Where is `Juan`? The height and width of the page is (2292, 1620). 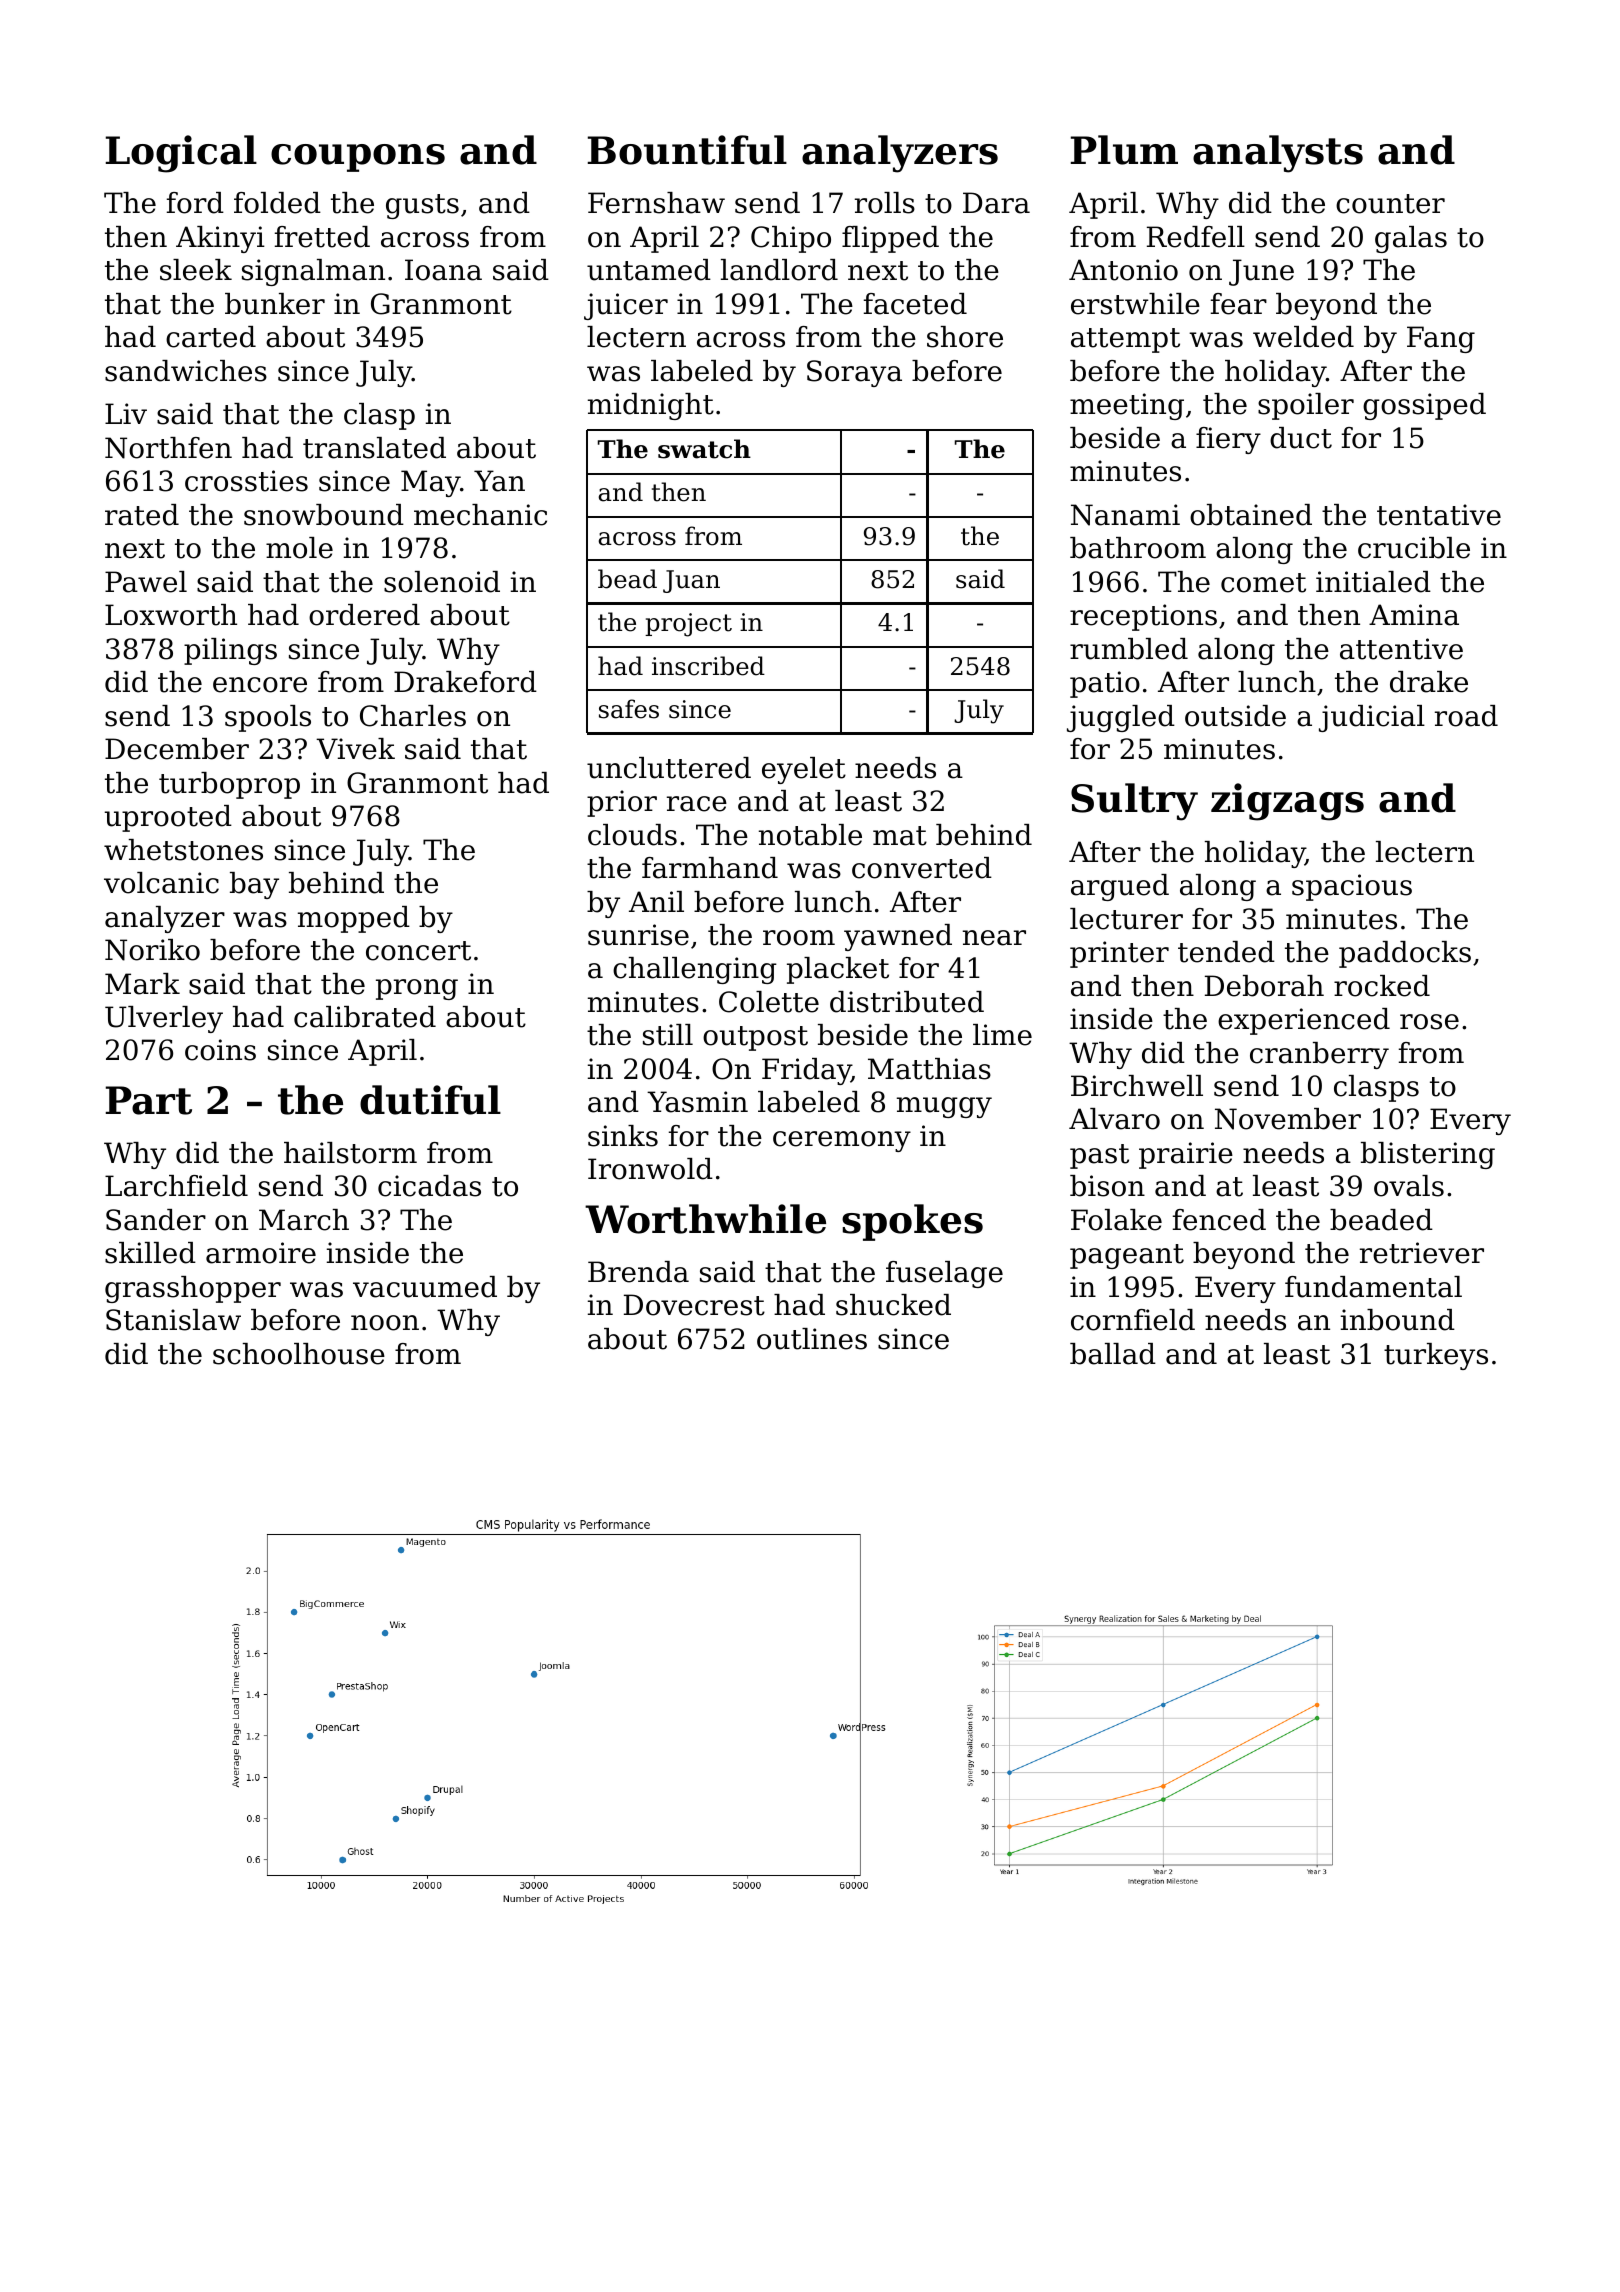 Juan is located at coordinates (691, 581).
